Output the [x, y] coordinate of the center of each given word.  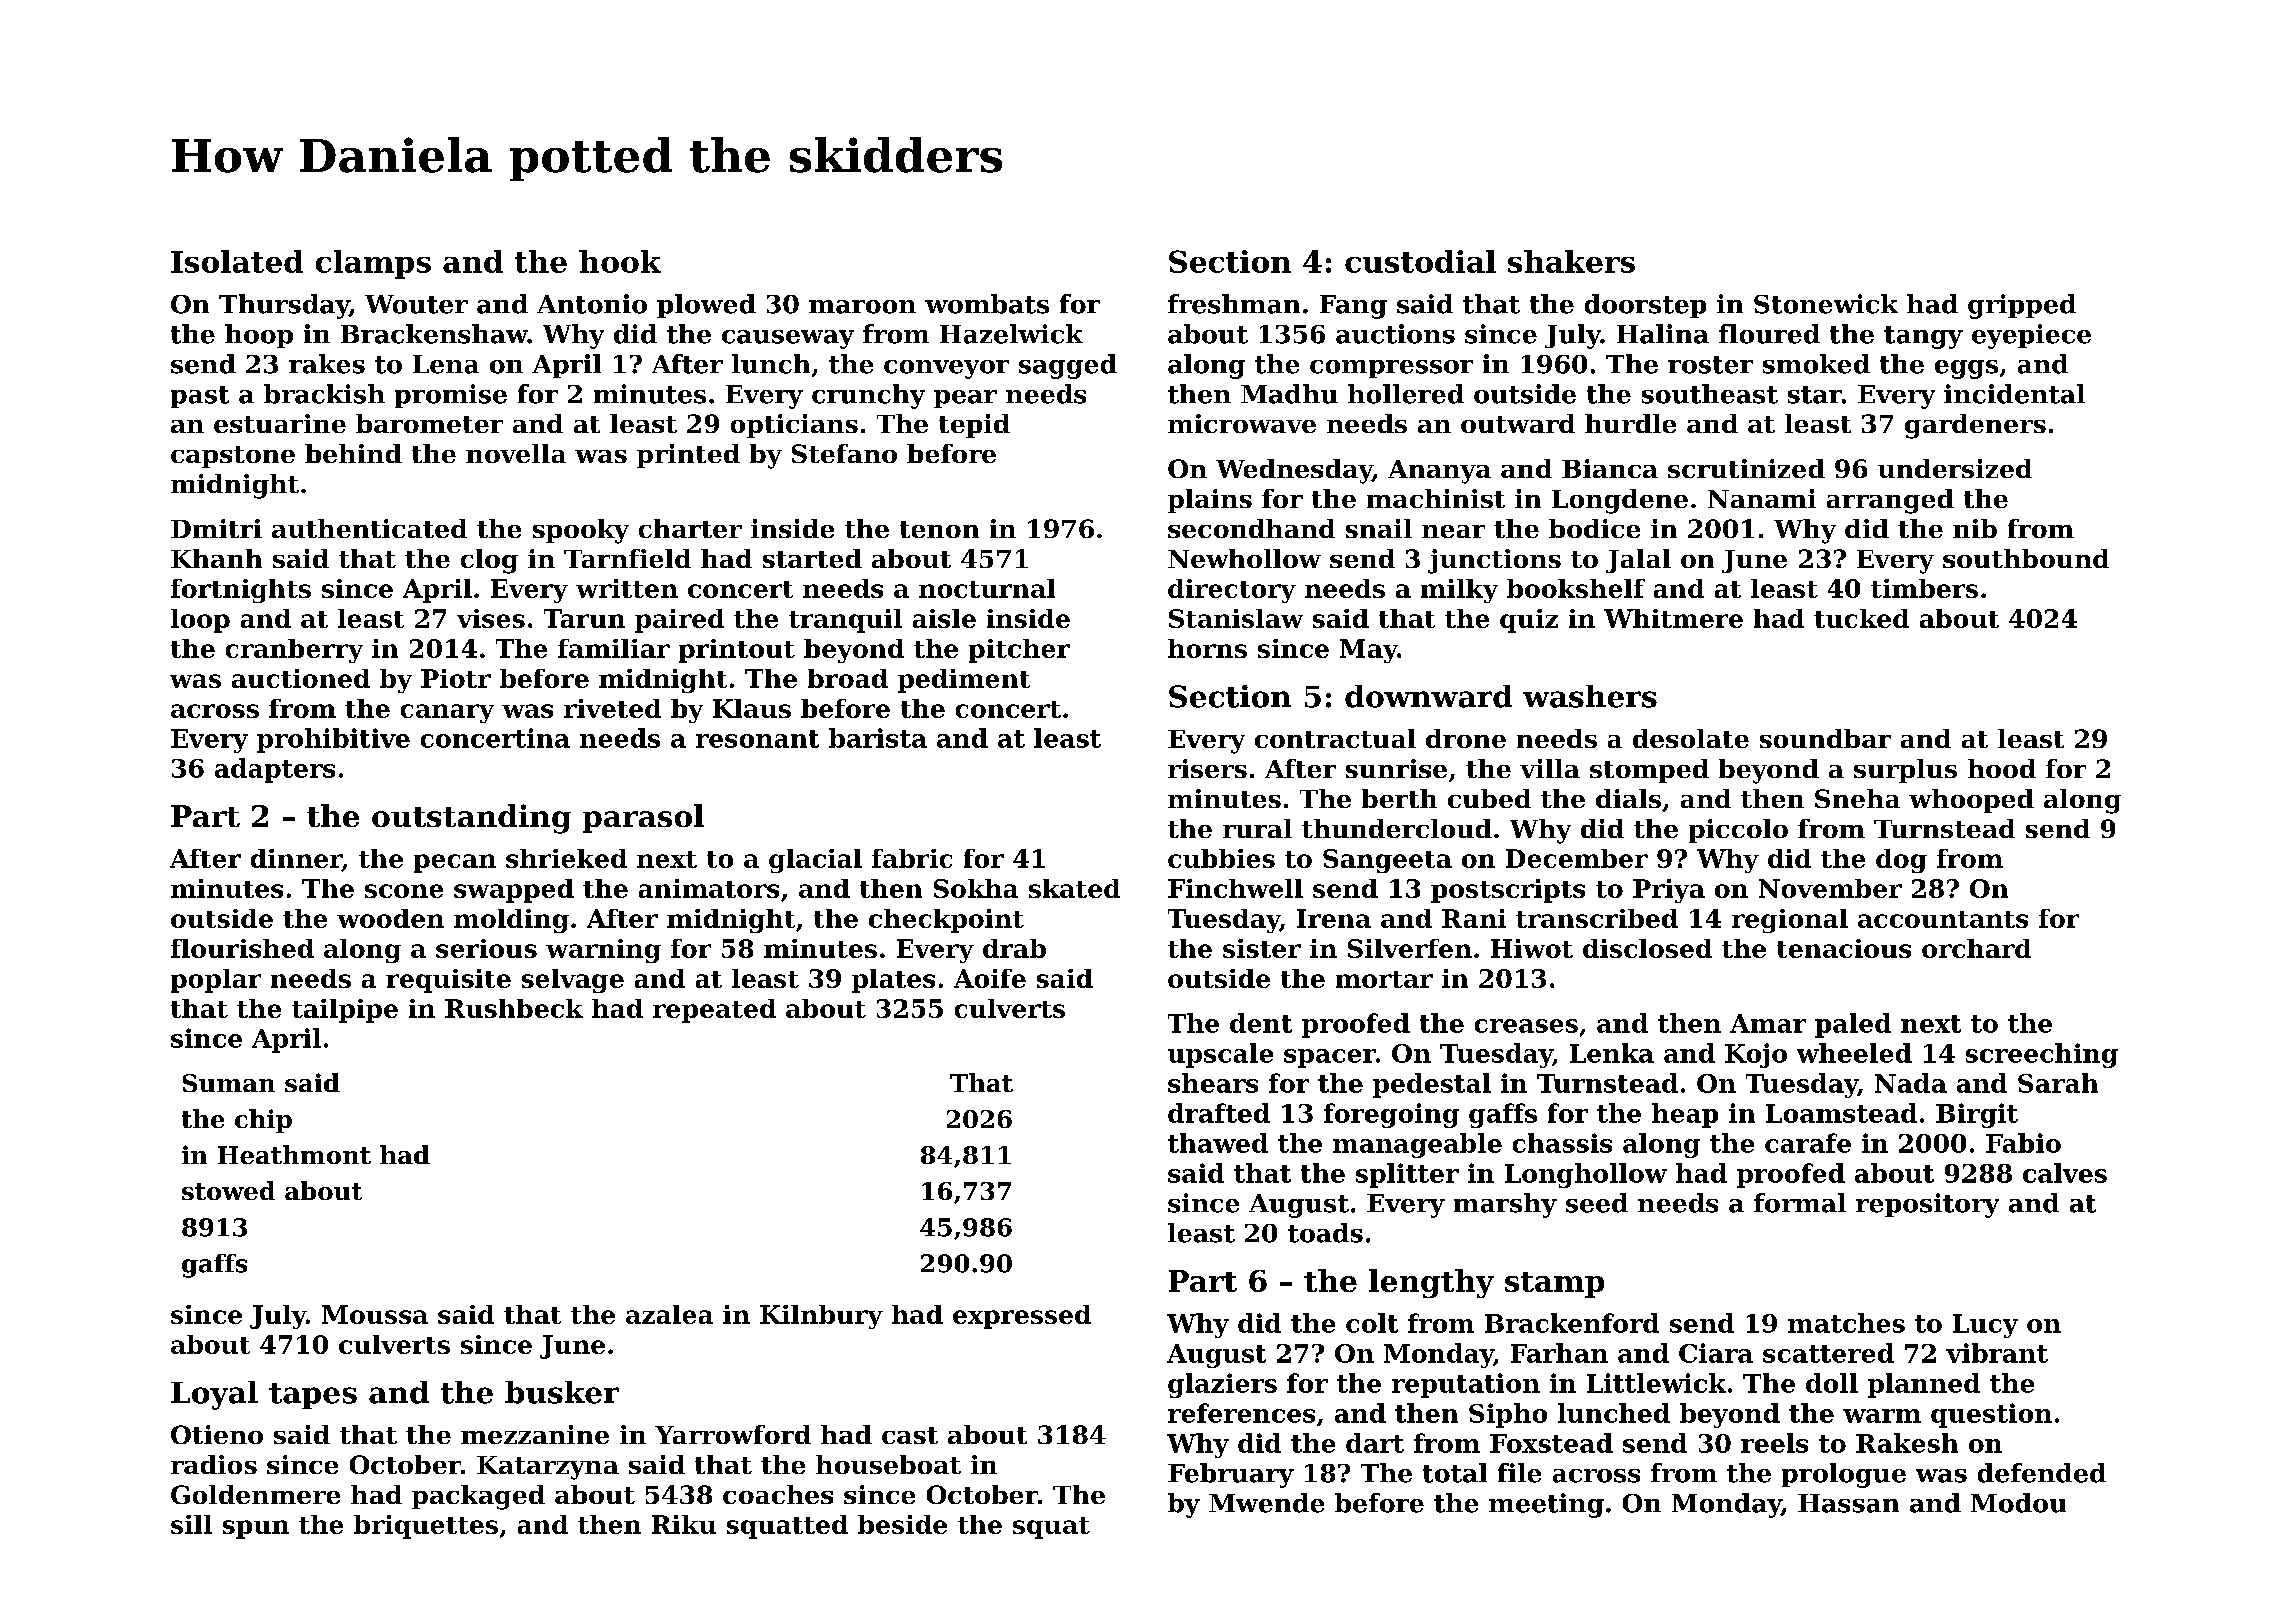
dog [1901, 861]
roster [1710, 365]
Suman [229, 1083]
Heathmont [294, 1154]
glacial [815, 861]
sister [1262, 948]
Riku [684, 1524]
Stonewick [1826, 304]
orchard [1976, 948]
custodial [1420, 261]
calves [2065, 1173]
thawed [1218, 1143]
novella [516, 453]
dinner [296, 860]
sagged [1068, 366]
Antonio [592, 304]
